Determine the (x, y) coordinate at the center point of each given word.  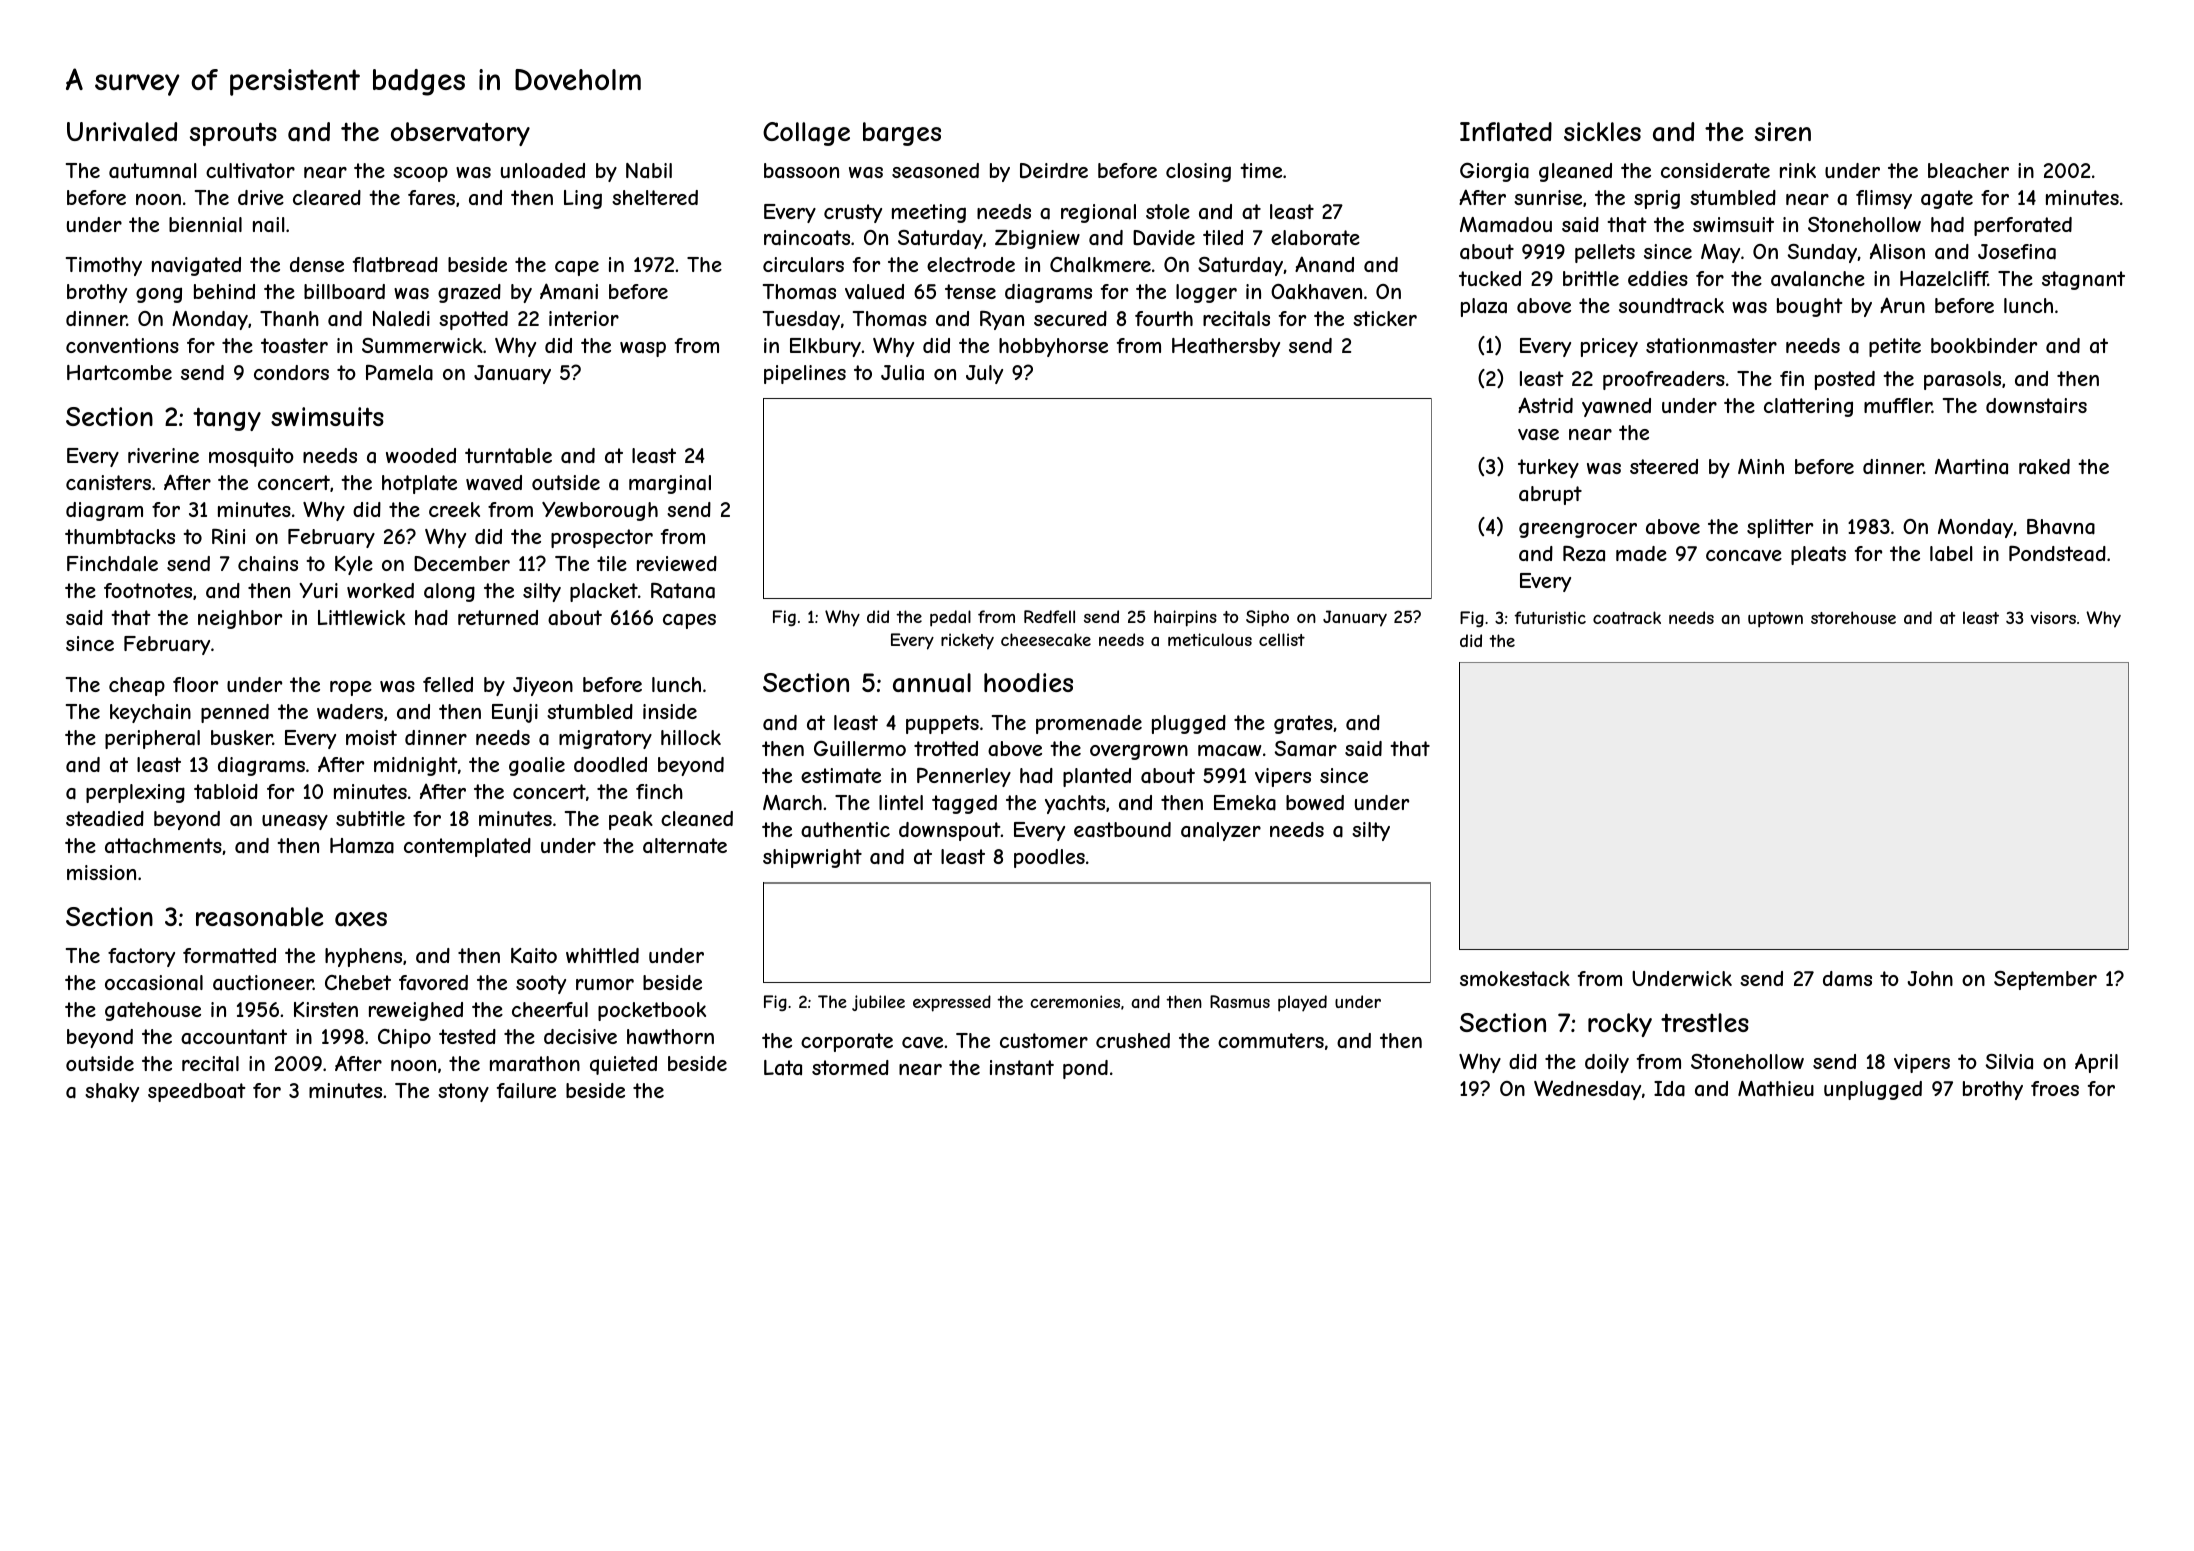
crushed (1133, 1040)
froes (2055, 1088)
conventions (122, 345)
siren (1783, 131)
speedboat (196, 1092)
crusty (853, 213)
